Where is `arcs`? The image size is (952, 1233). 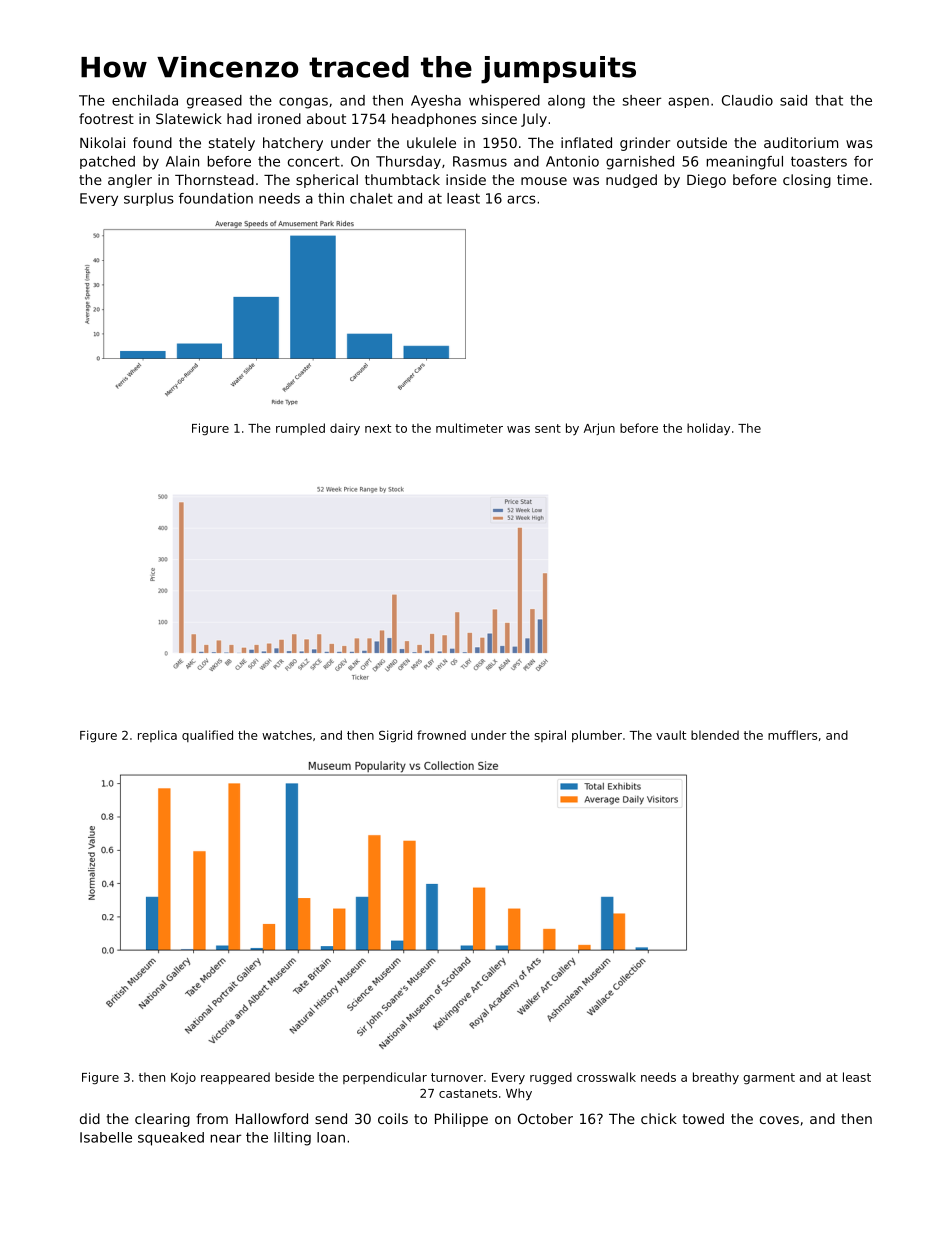
arcs is located at coordinates (521, 199).
